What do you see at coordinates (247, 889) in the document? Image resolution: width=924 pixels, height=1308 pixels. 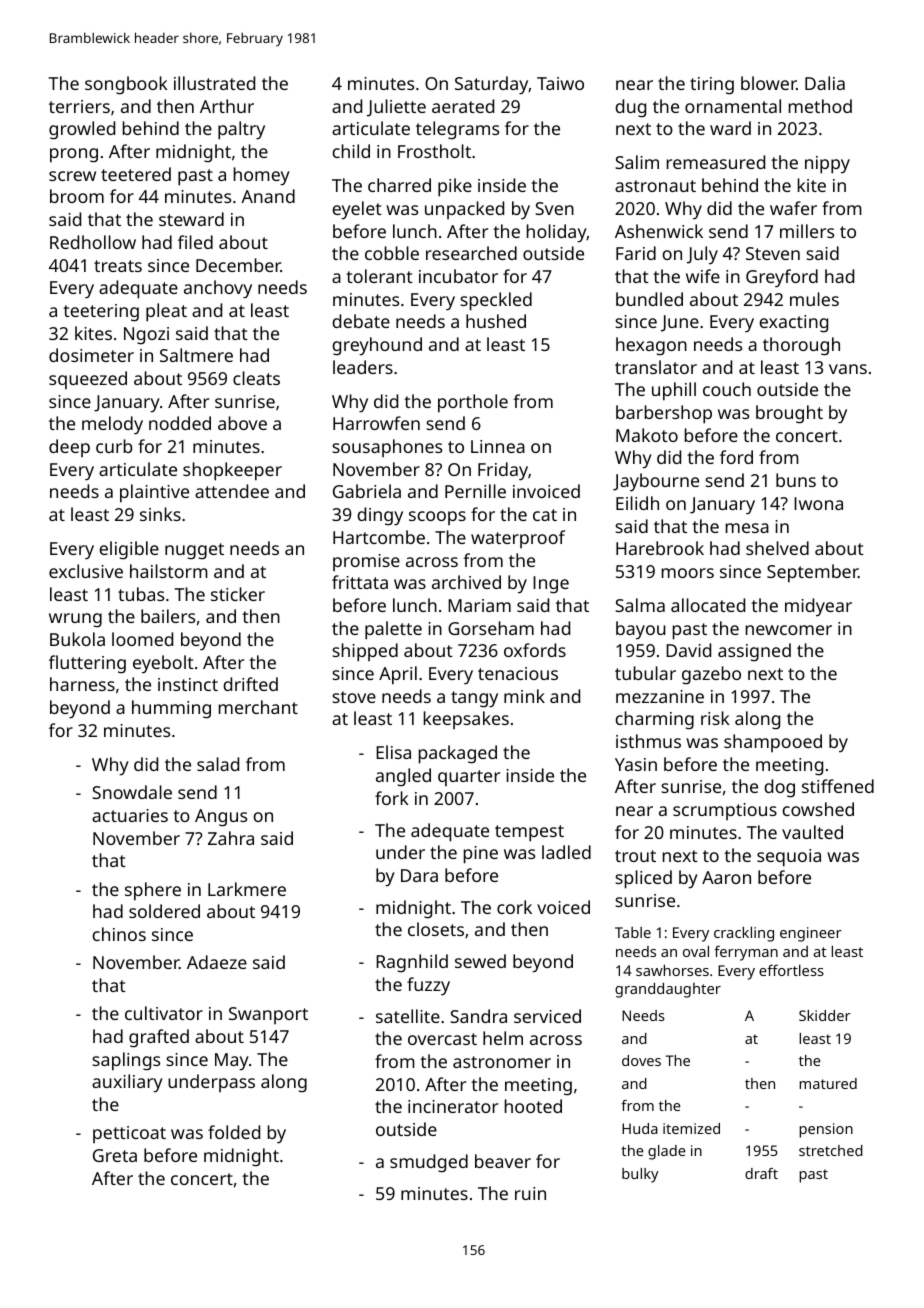 I see `Larkmere` at bounding box center [247, 889].
